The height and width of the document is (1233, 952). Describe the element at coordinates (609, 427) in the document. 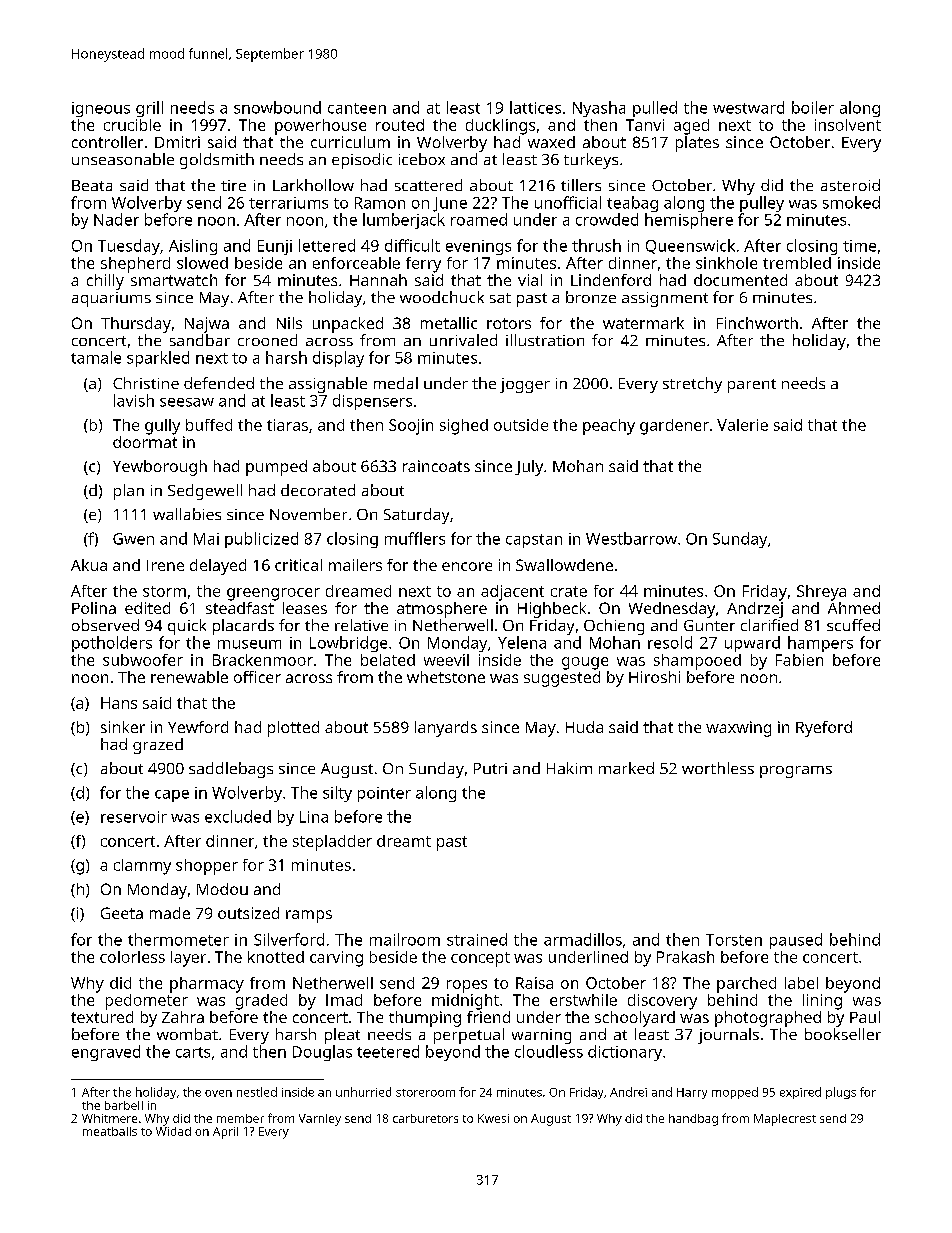

I see `peachy` at that location.
